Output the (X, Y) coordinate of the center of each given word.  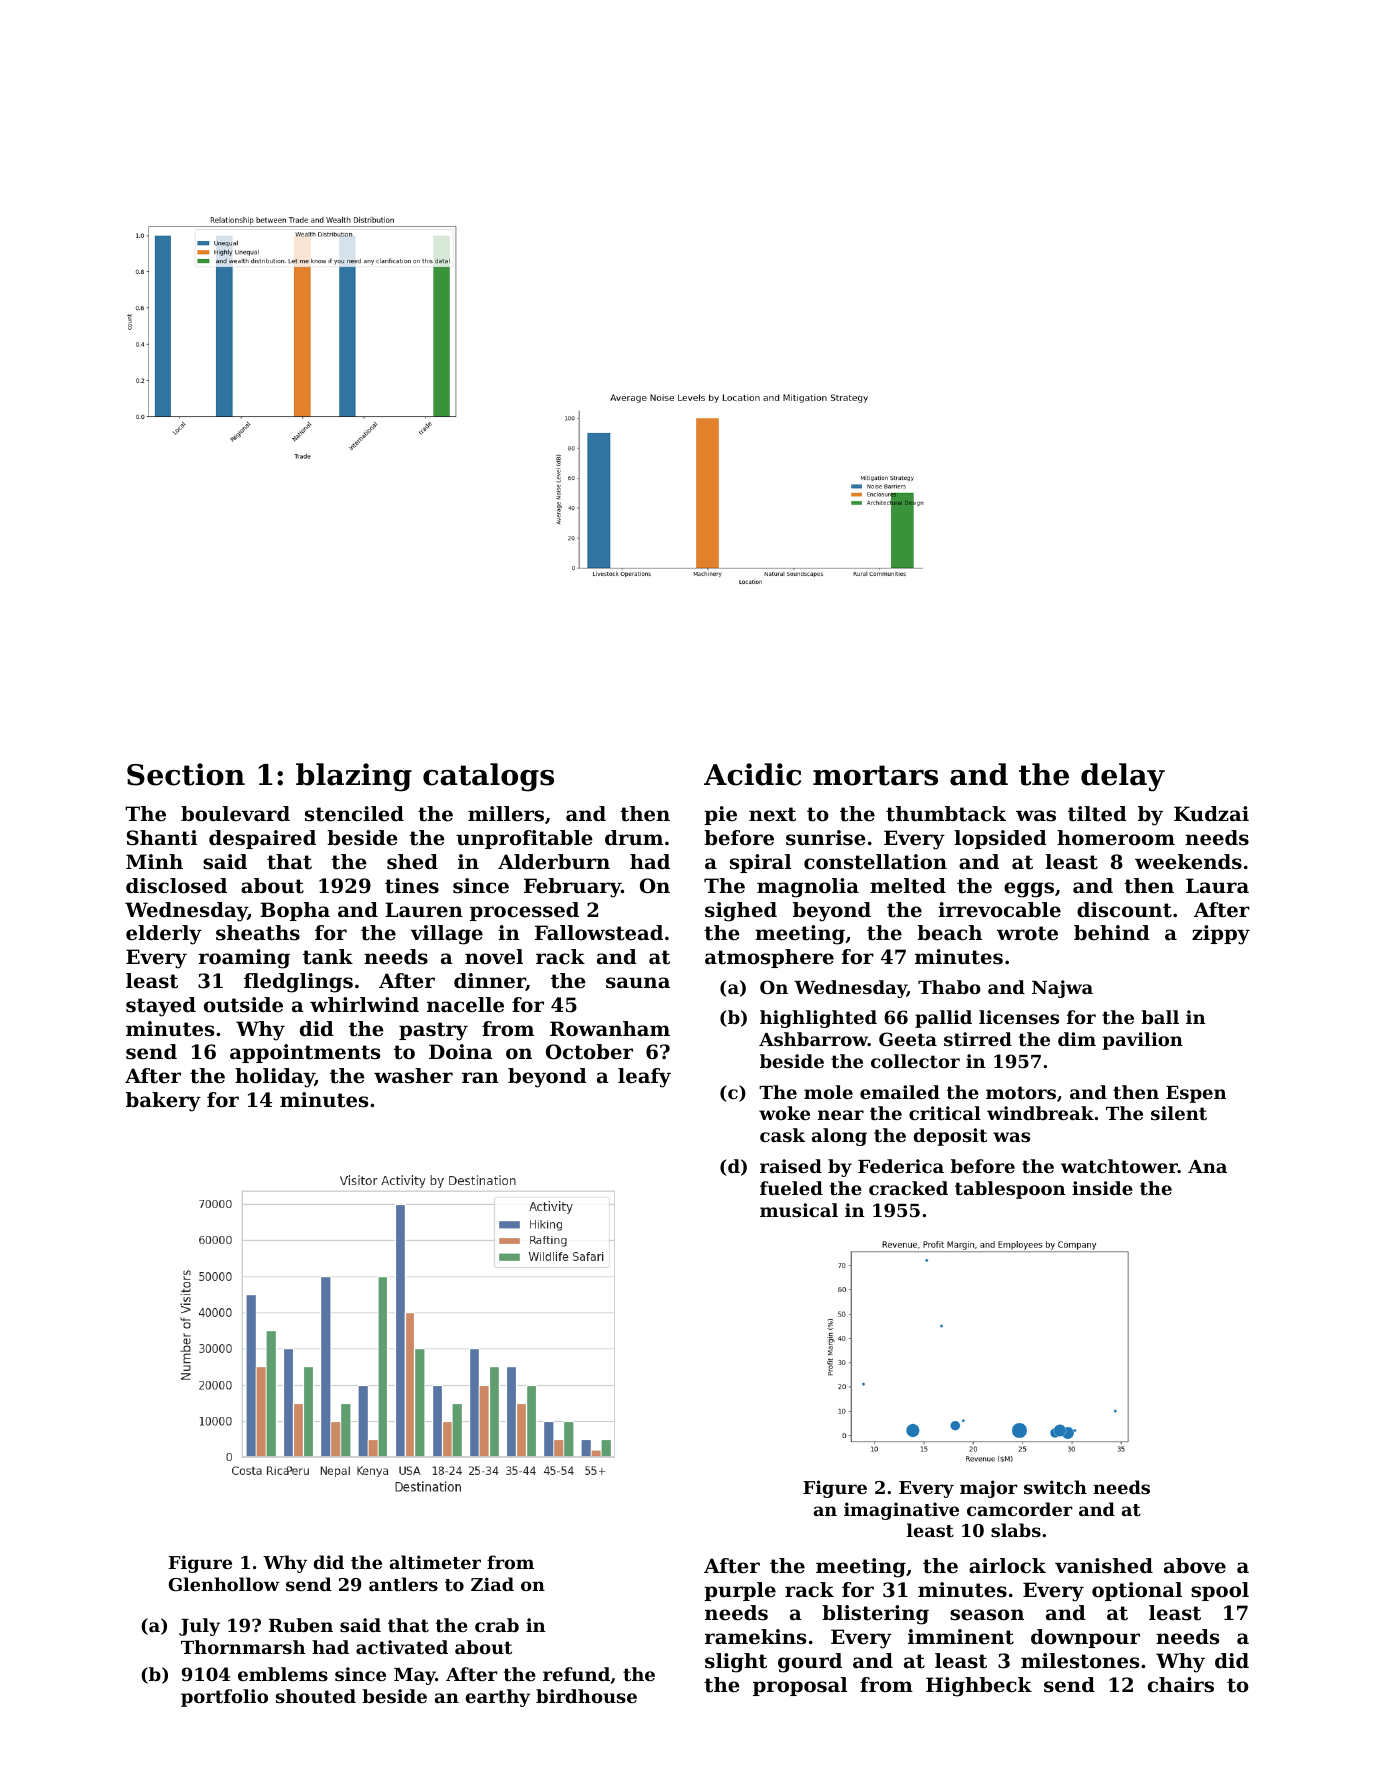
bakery (163, 1102)
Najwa (1062, 989)
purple (740, 1591)
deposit (950, 1137)
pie (720, 815)
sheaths (258, 933)
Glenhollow (224, 1584)
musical (799, 1210)
